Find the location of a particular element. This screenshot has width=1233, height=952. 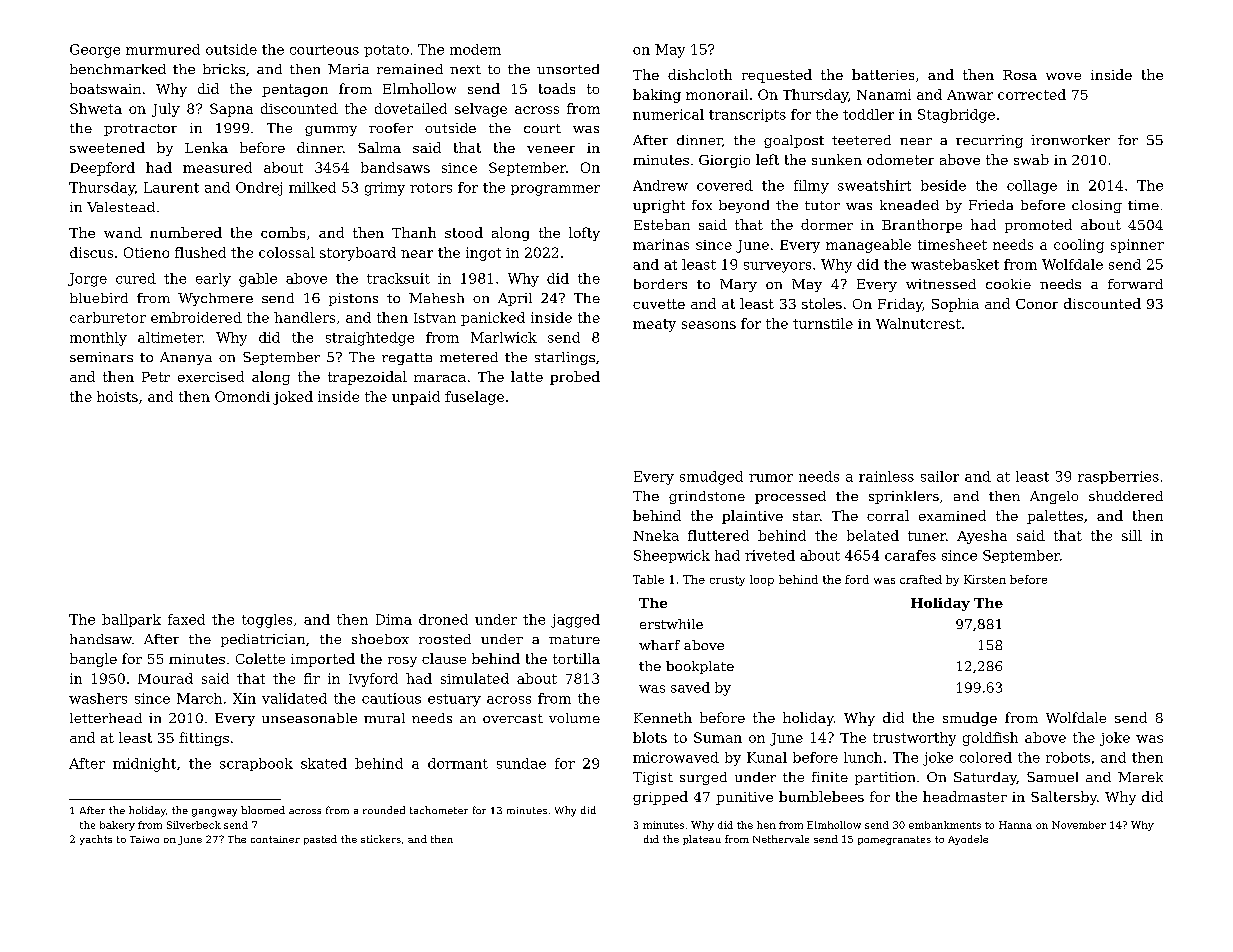

ironworker is located at coordinates (1070, 140).
